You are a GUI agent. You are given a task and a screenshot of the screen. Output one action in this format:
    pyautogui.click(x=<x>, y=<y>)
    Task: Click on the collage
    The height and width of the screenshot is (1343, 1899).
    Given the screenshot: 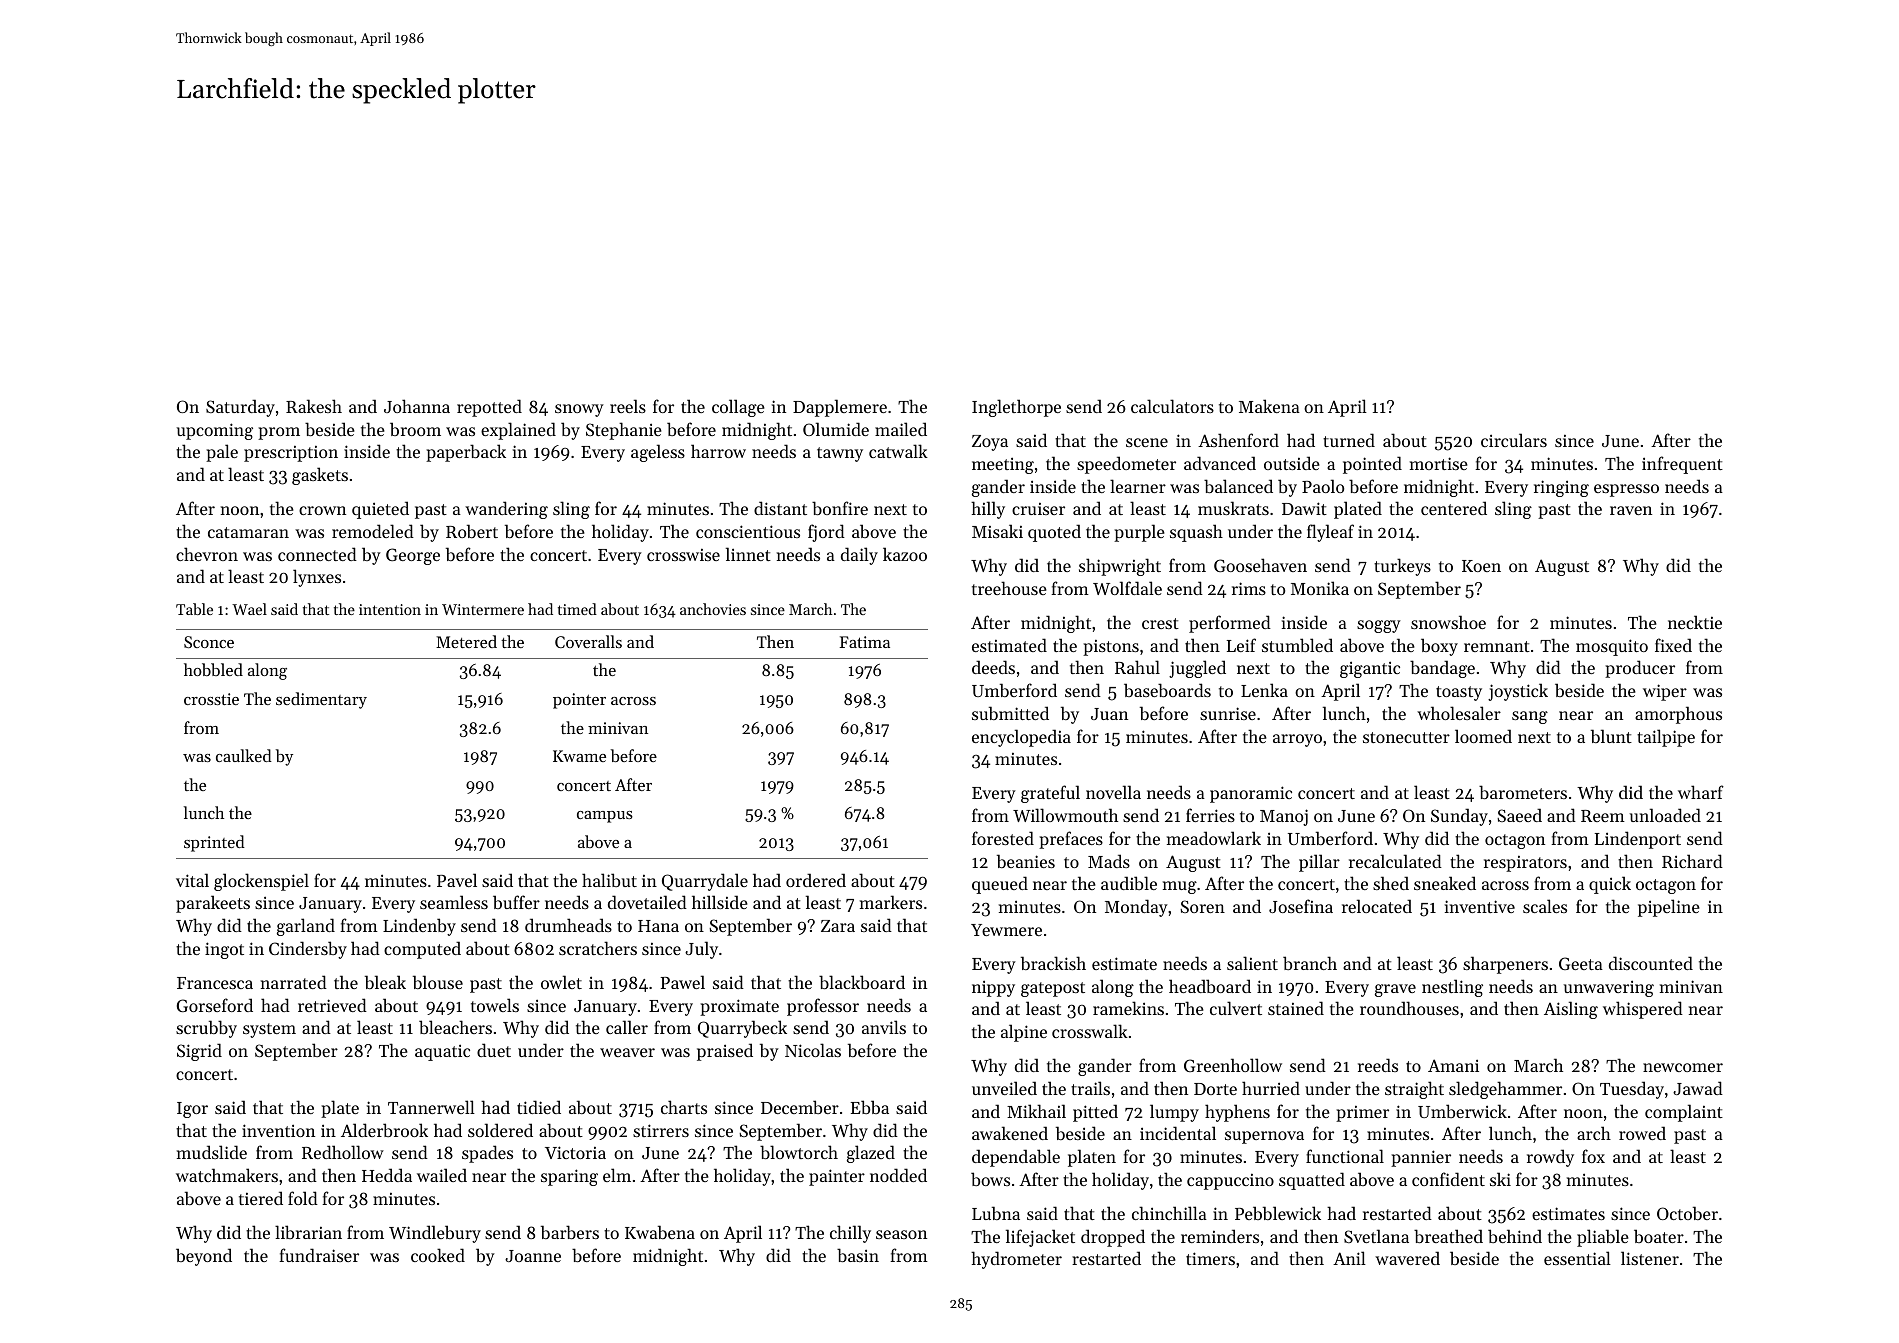 What is the action you would take?
    pyautogui.click(x=738, y=408)
